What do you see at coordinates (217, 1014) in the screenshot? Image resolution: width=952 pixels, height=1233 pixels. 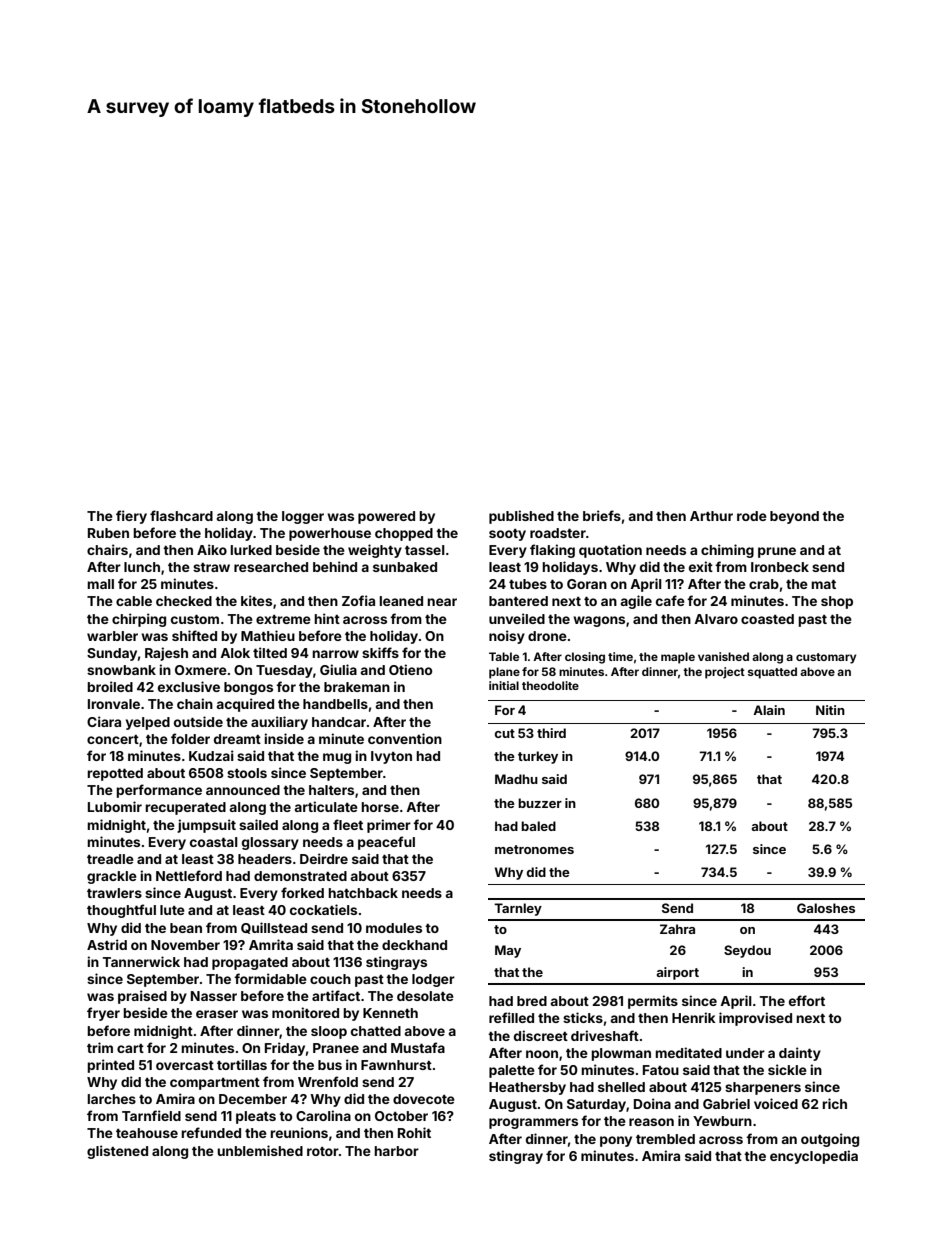 I see `eraser` at bounding box center [217, 1014].
